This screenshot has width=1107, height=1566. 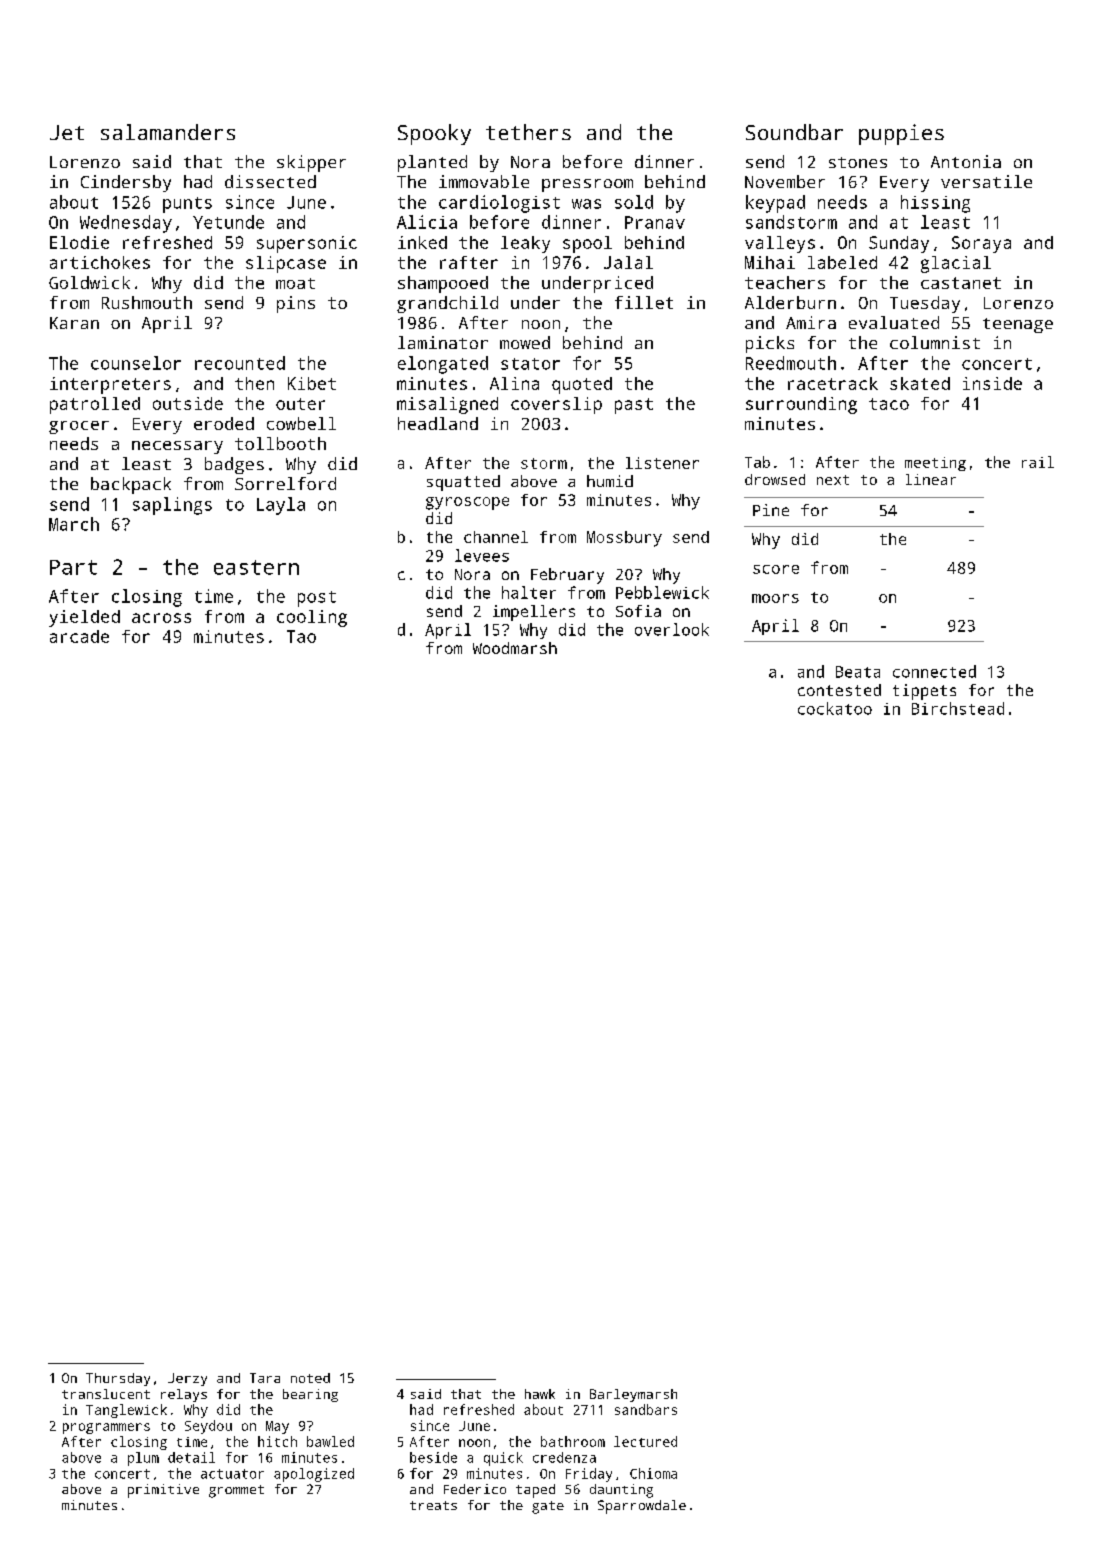 I want to click on impellers, so click(x=534, y=613).
